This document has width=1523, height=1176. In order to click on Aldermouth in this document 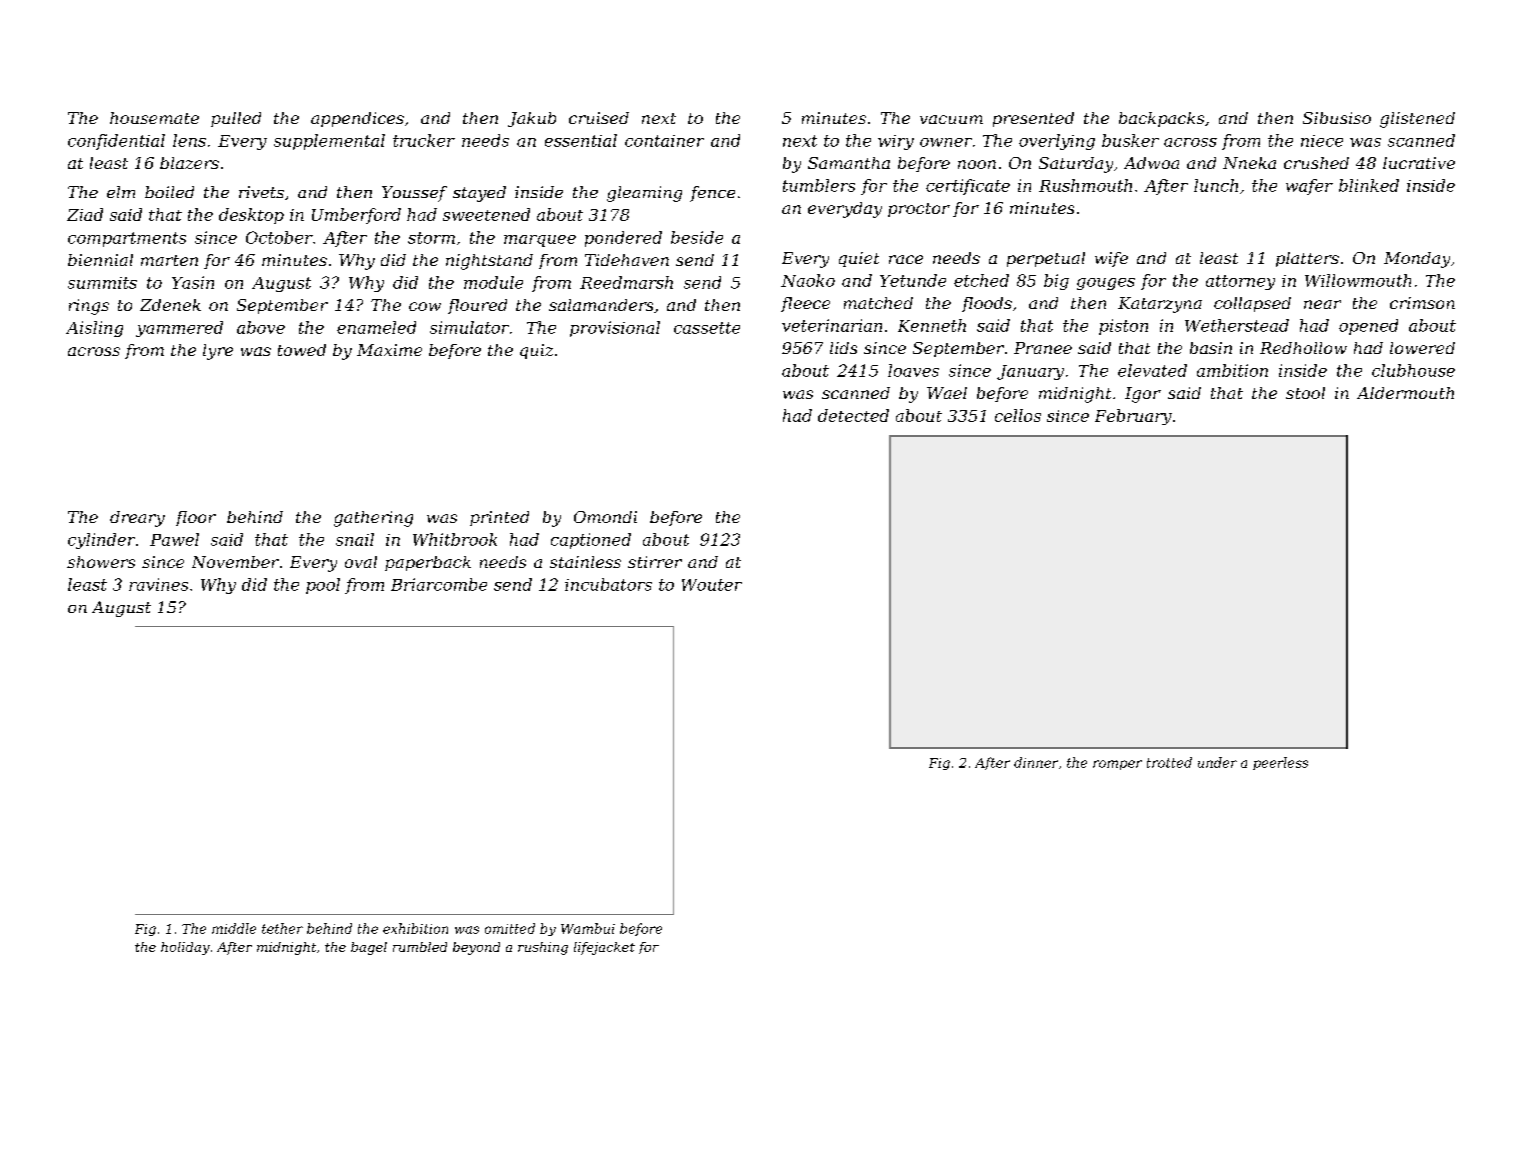, I will do `click(1405, 393)`.
